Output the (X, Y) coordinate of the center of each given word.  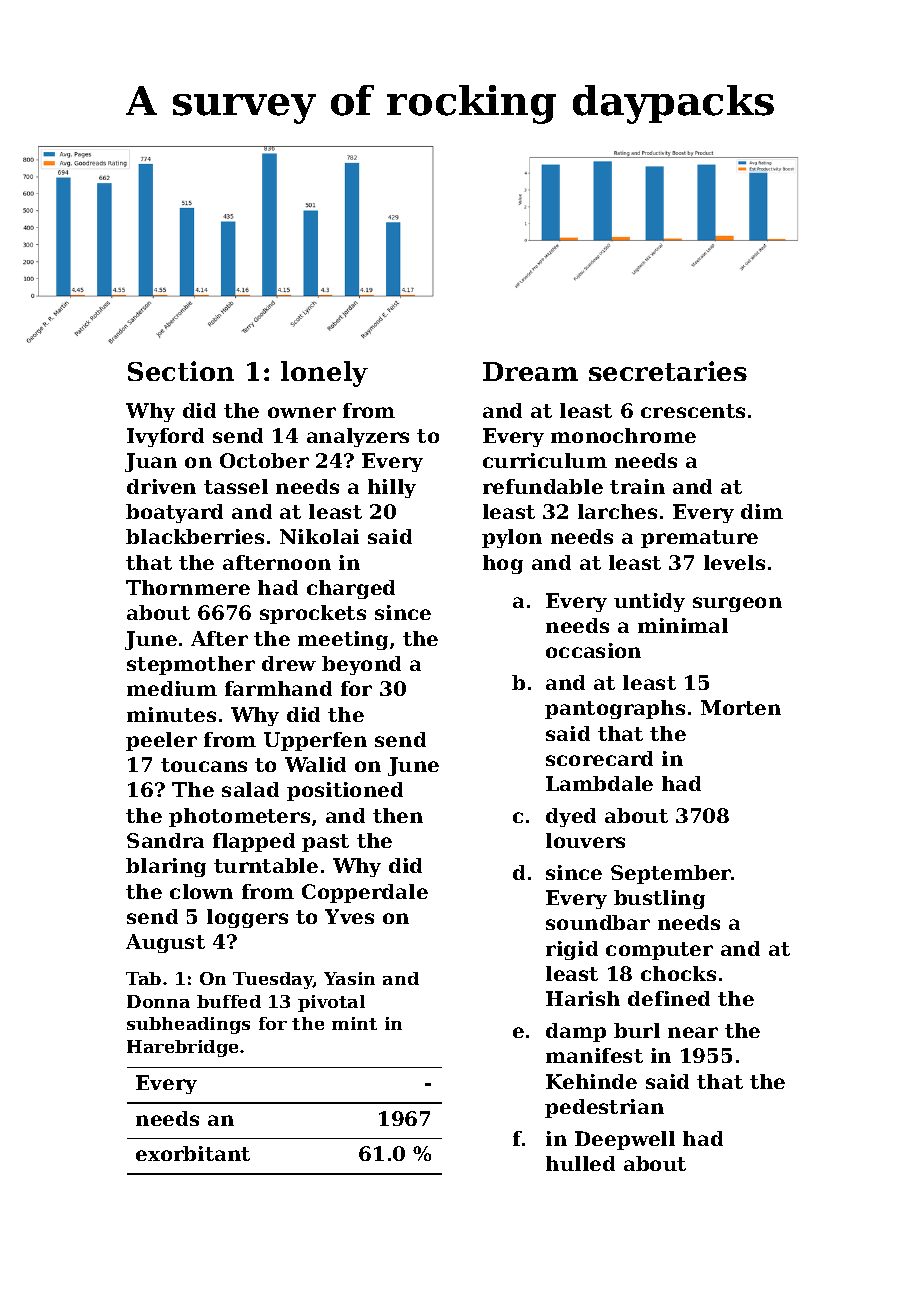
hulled (580, 1163)
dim (762, 511)
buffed (229, 1001)
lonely (324, 374)
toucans (204, 765)
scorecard (599, 758)
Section (181, 371)
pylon (512, 538)
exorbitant (193, 1153)
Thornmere (188, 587)
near (693, 1032)
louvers (585, 840)
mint (354, 1023)
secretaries (668, 371)
